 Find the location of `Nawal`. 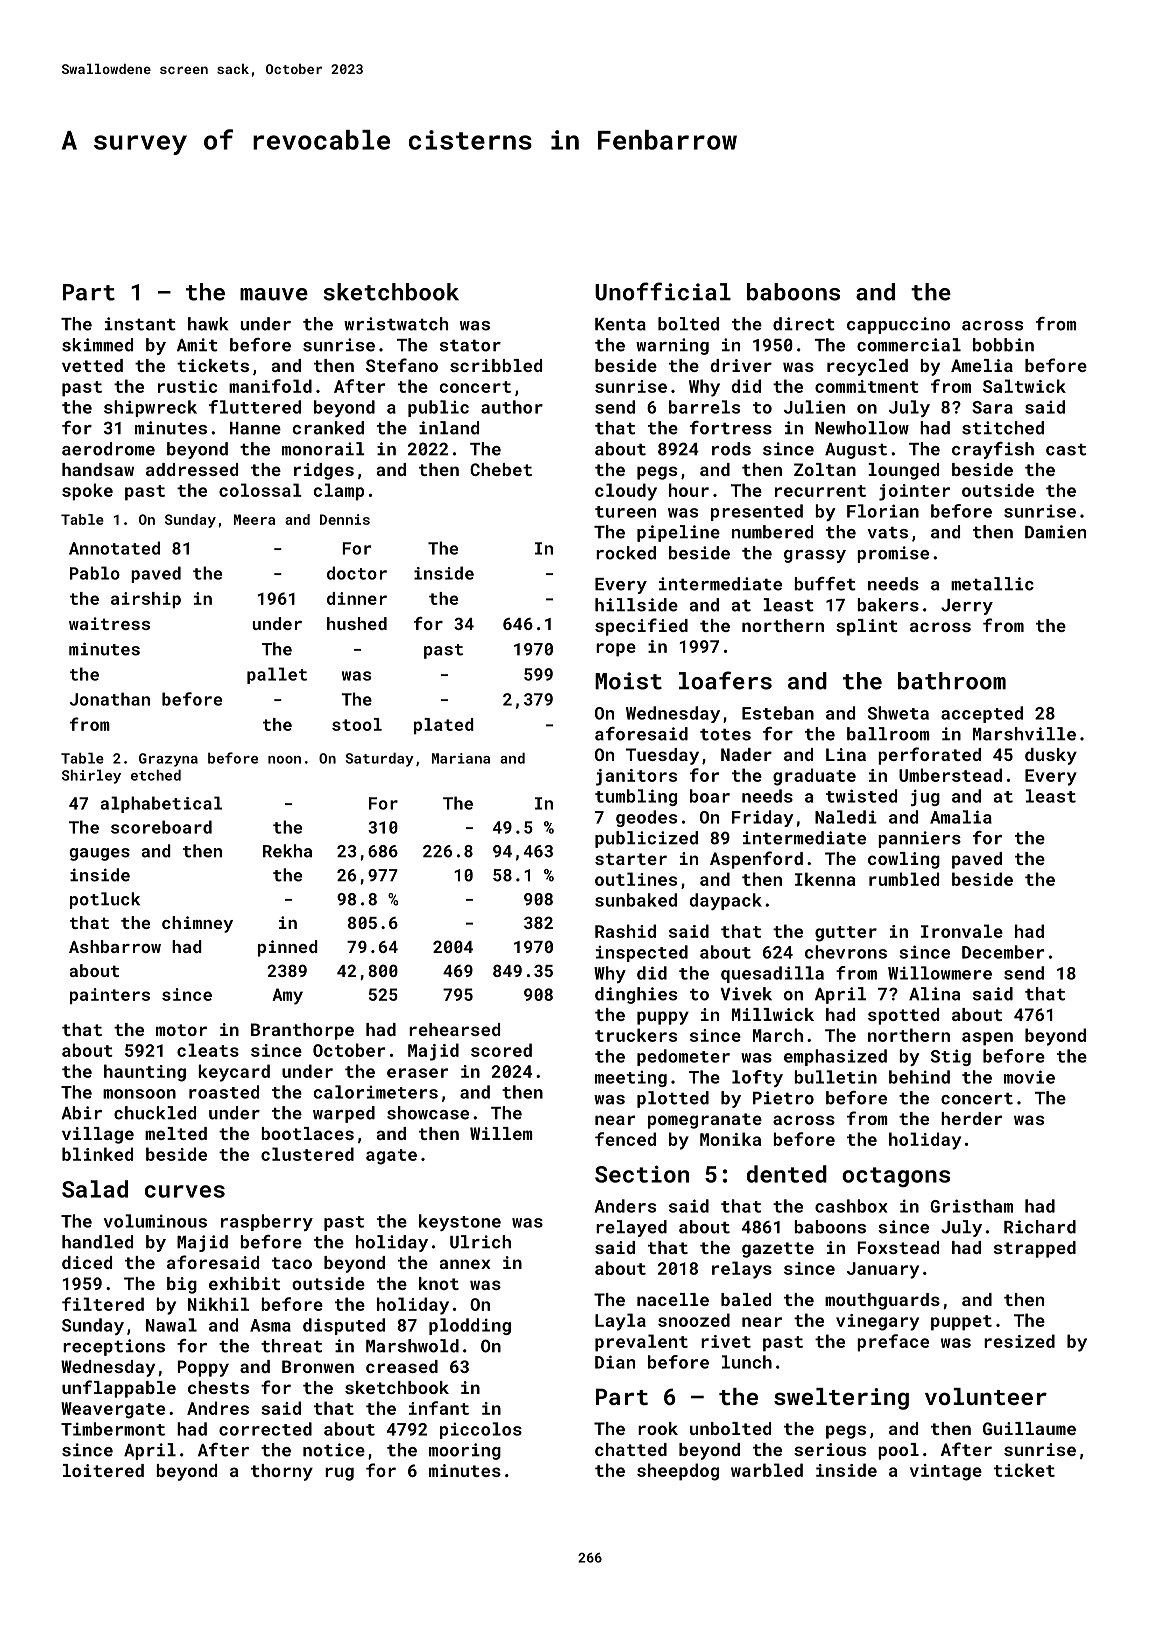

Nawal is located at coordinates (171, 1325).
